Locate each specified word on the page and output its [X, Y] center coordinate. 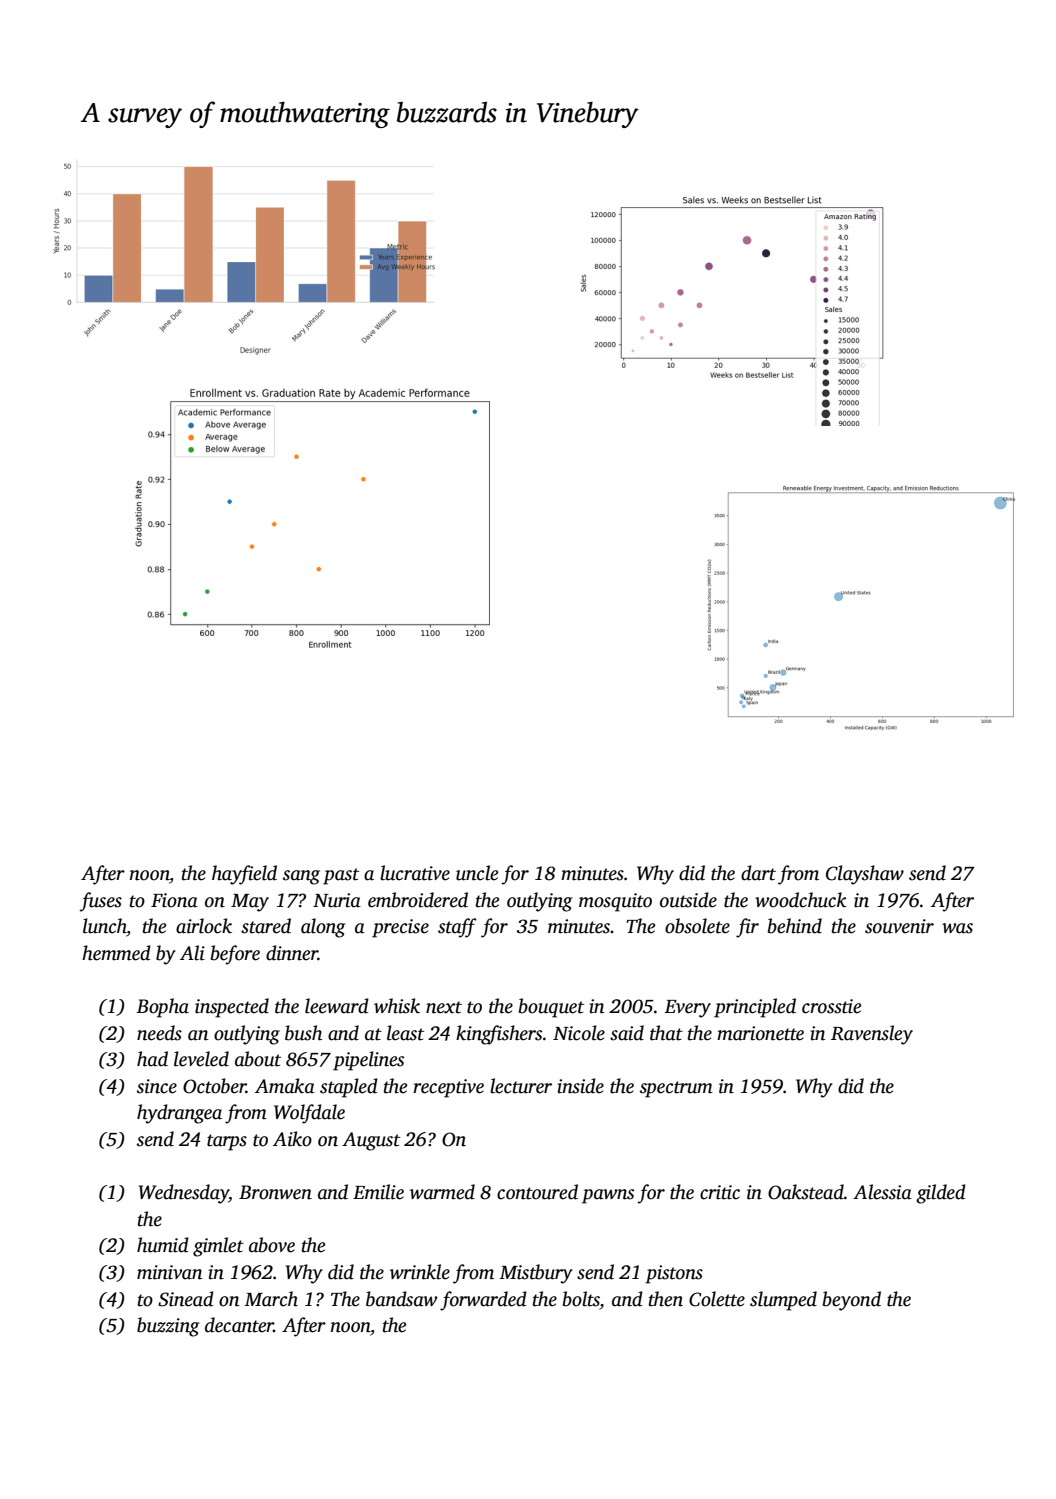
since [157, 1086]
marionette [760, 1033]
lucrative [415, 873]
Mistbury [536, 1274]
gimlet [218, 1247]
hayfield [244, 875]
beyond [852, 1301]
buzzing [168, 1327]
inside [580, 1086]
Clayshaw [865, 875]
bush [303, 1033]
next [444, 1007]
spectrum [676, 1089]
